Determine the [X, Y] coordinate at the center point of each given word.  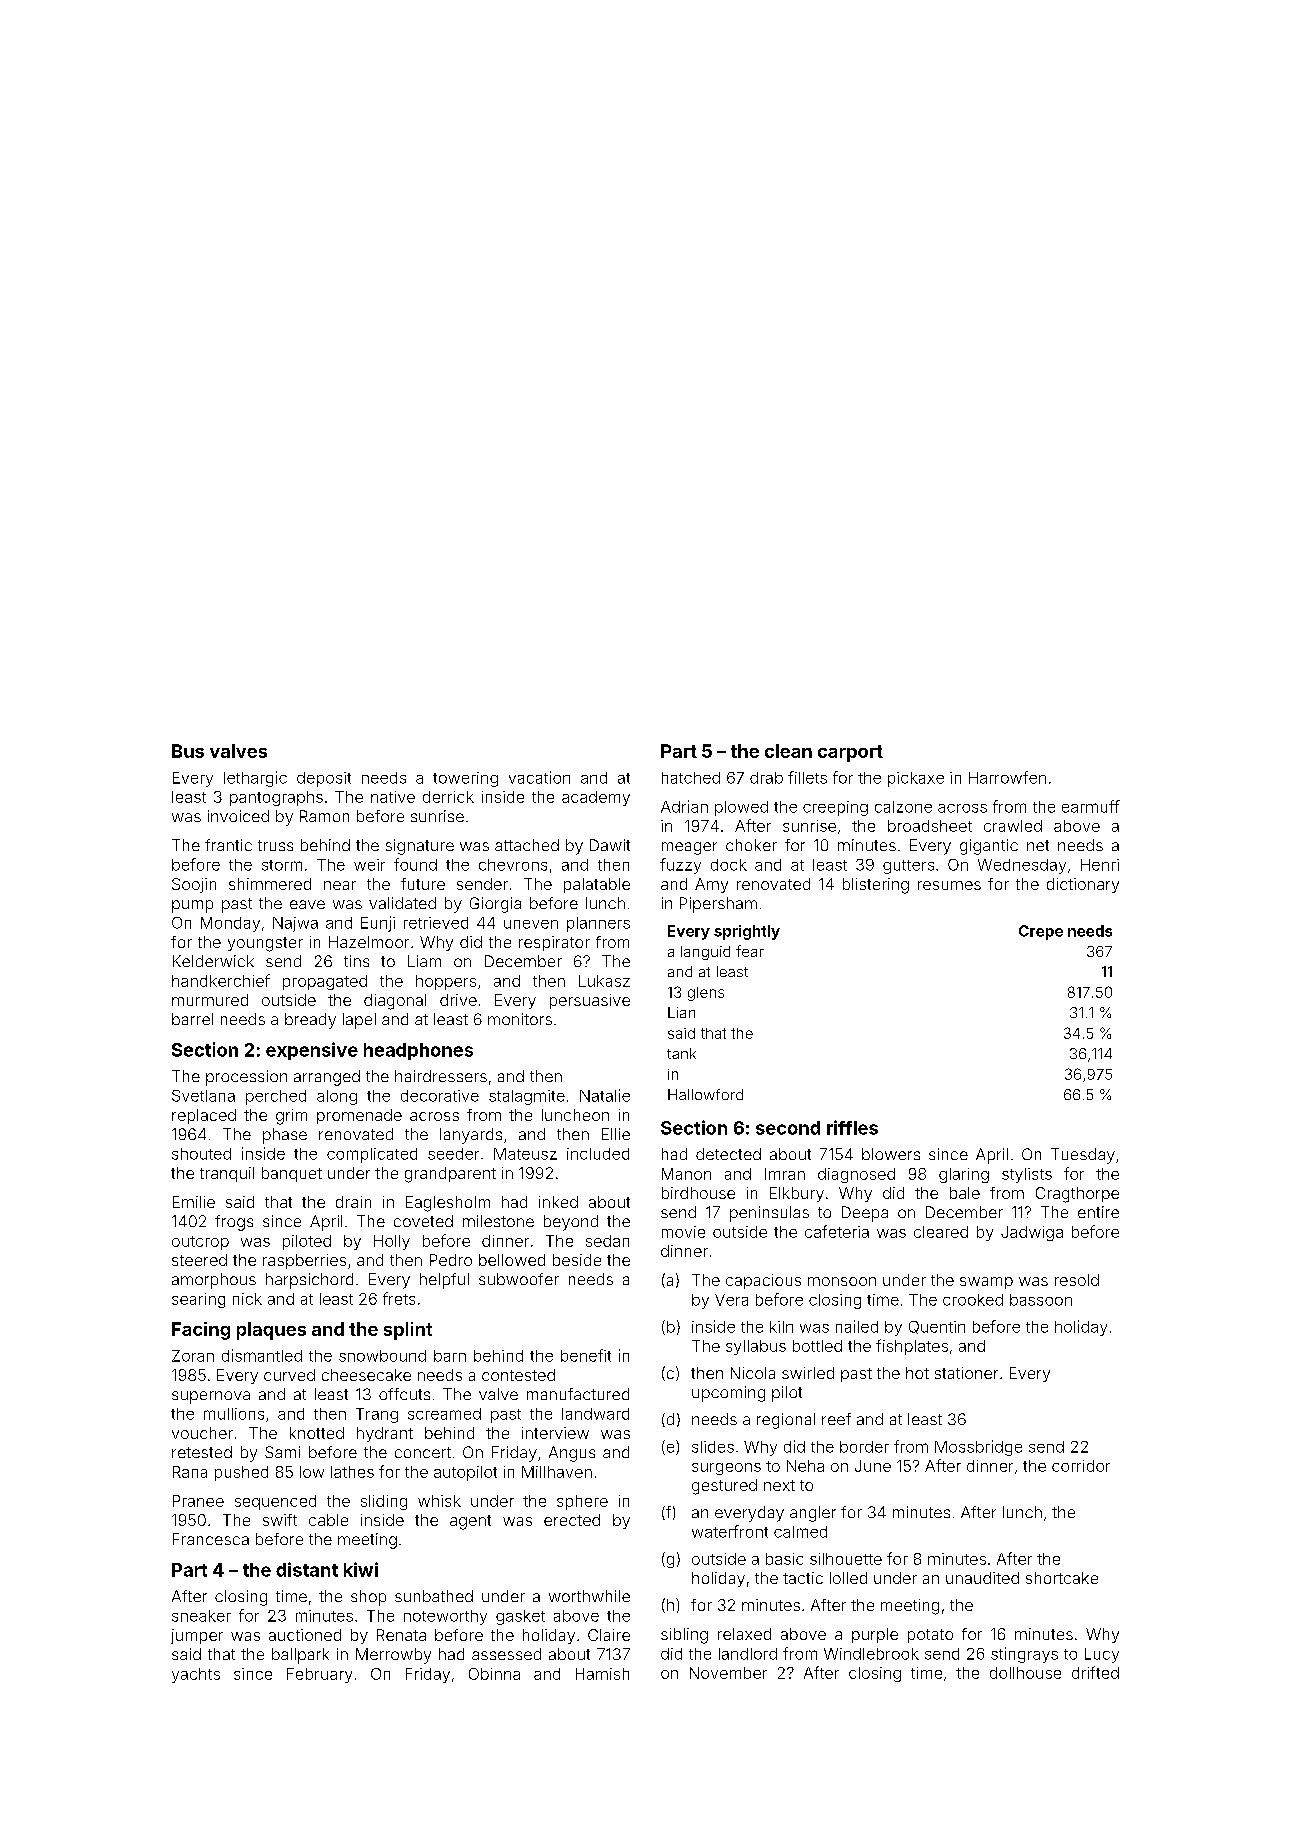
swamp [986, 1283]
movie [683, 1232]
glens [706, 994]
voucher [202, 1433]
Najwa [295, 924]
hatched [691, 778]
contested [518, 1375]
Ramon [324, 816]
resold [1077, 1280]
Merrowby [393, 1656]
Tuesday [1083, 1156]
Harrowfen [1007, 777]
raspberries [304, 1261]
